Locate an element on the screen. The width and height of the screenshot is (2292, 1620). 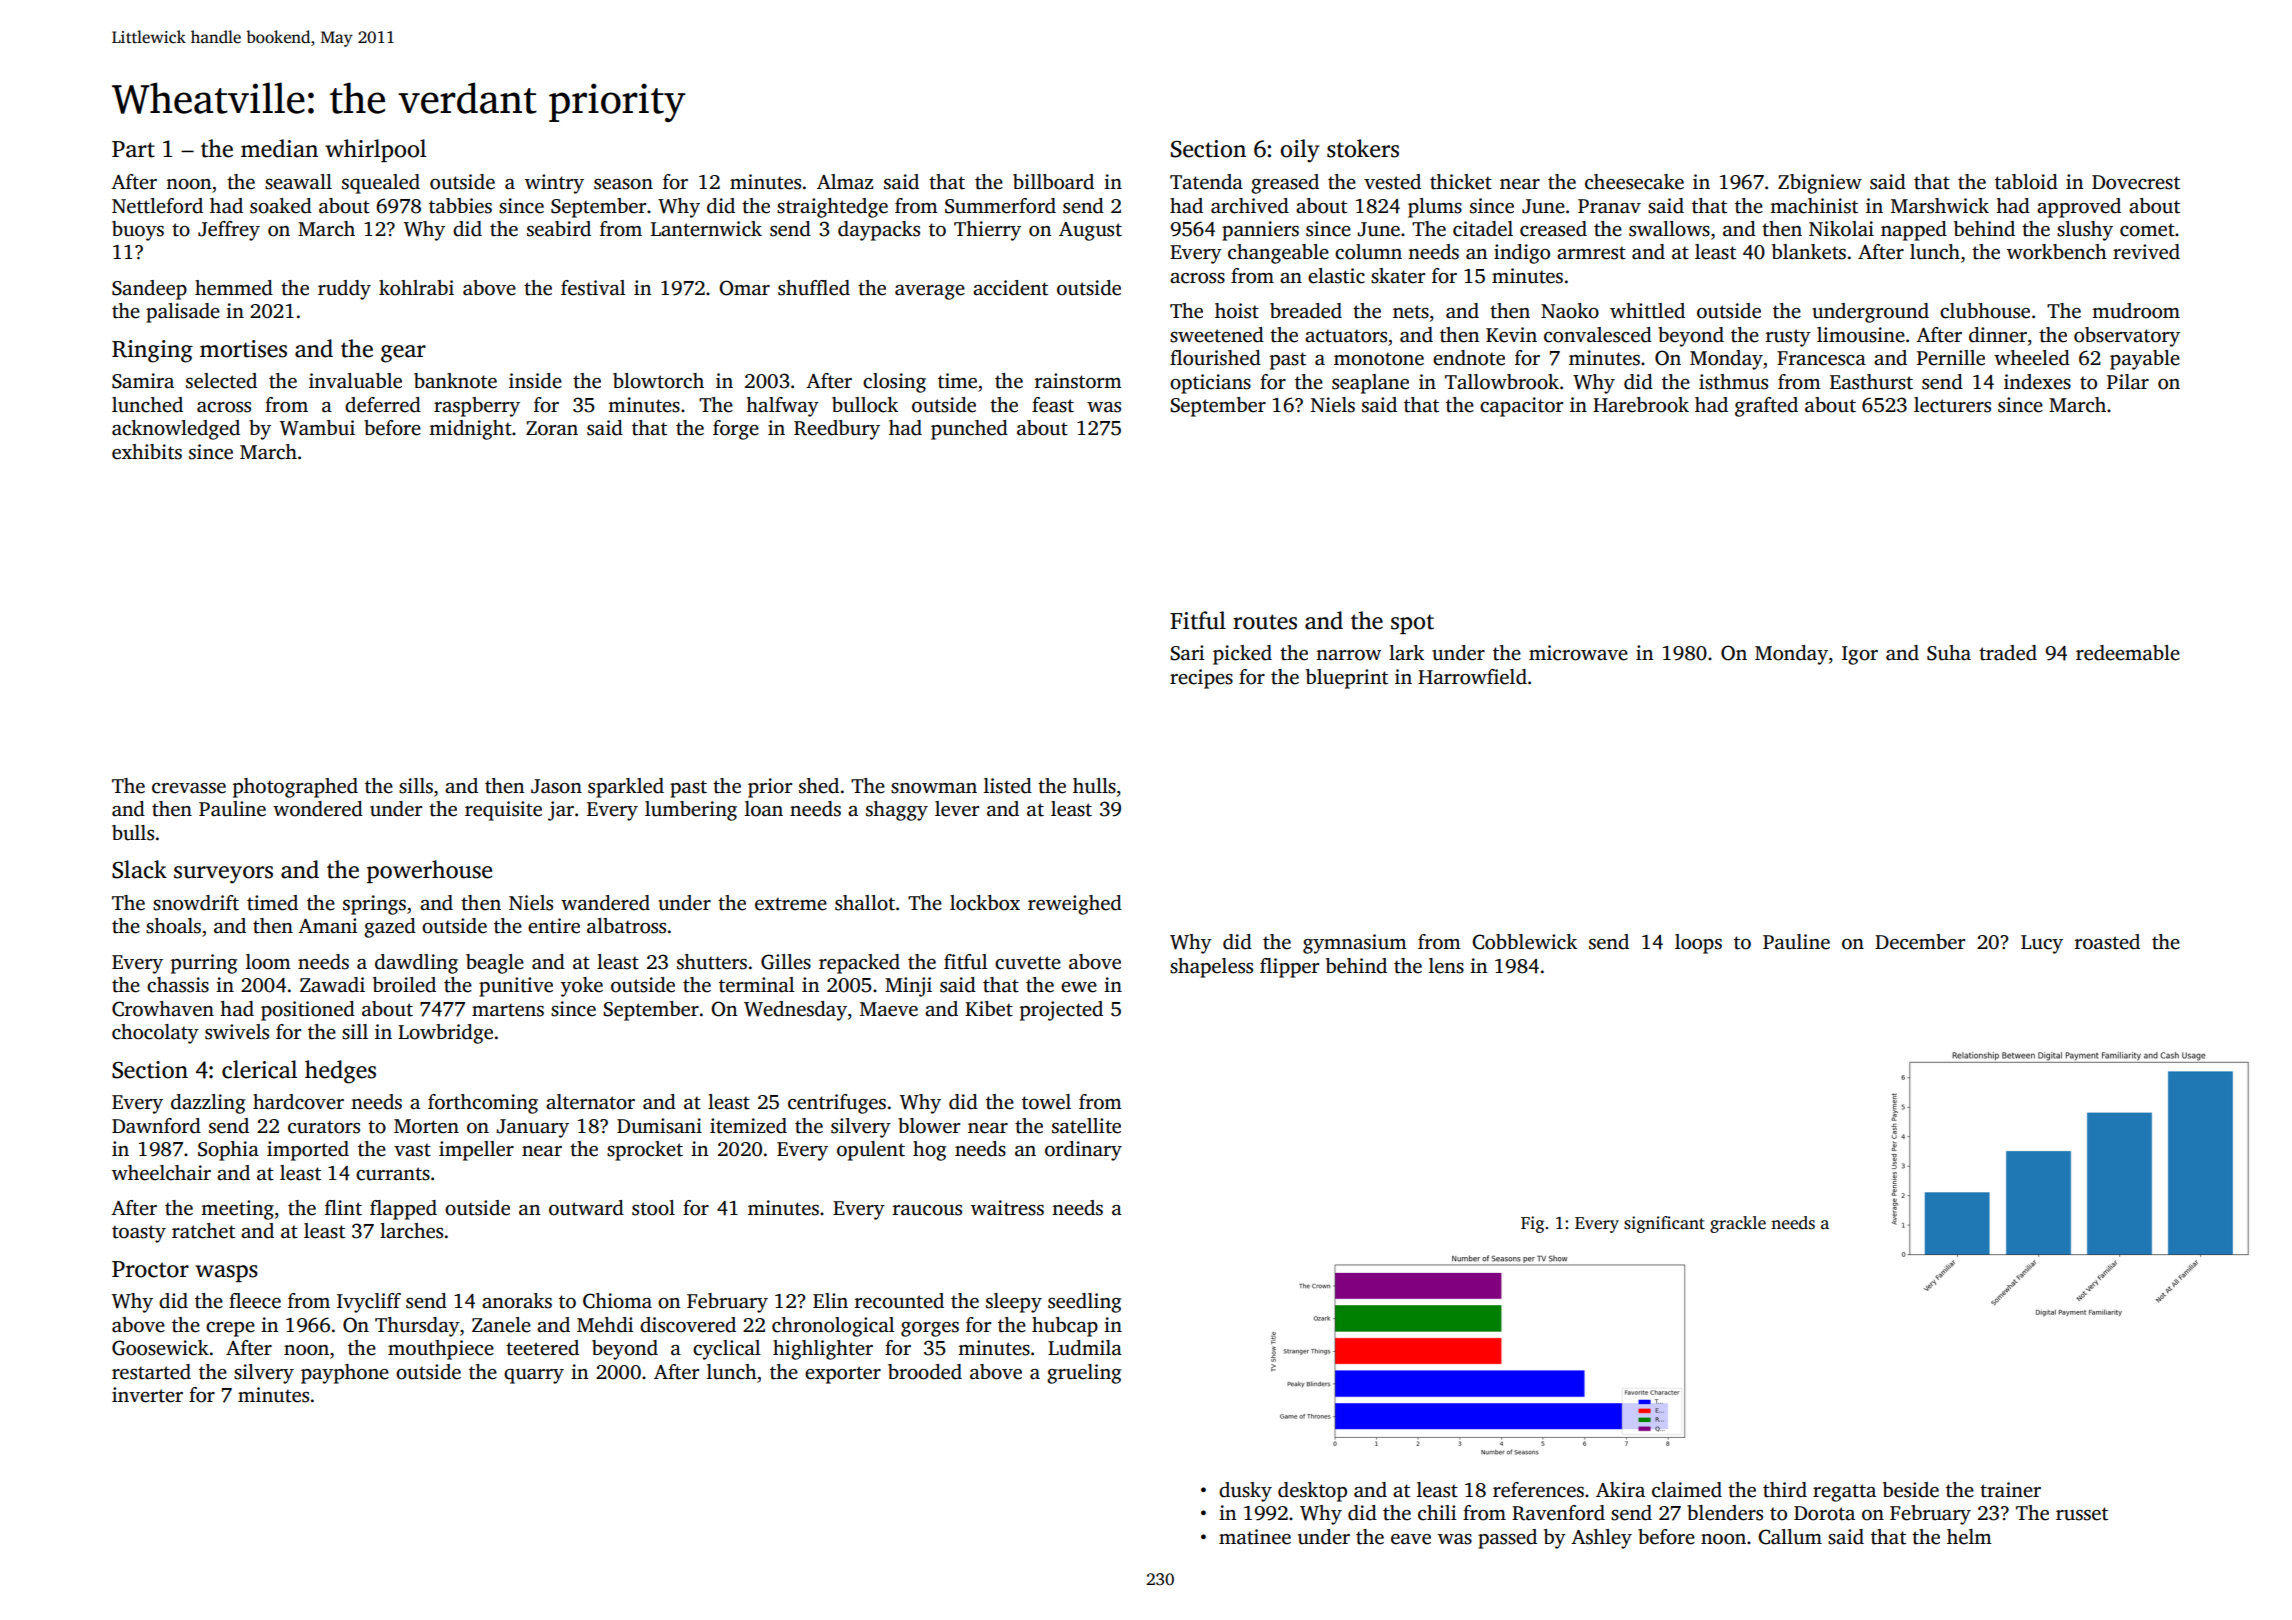
recipes is located at coordinates (1201, 679).
